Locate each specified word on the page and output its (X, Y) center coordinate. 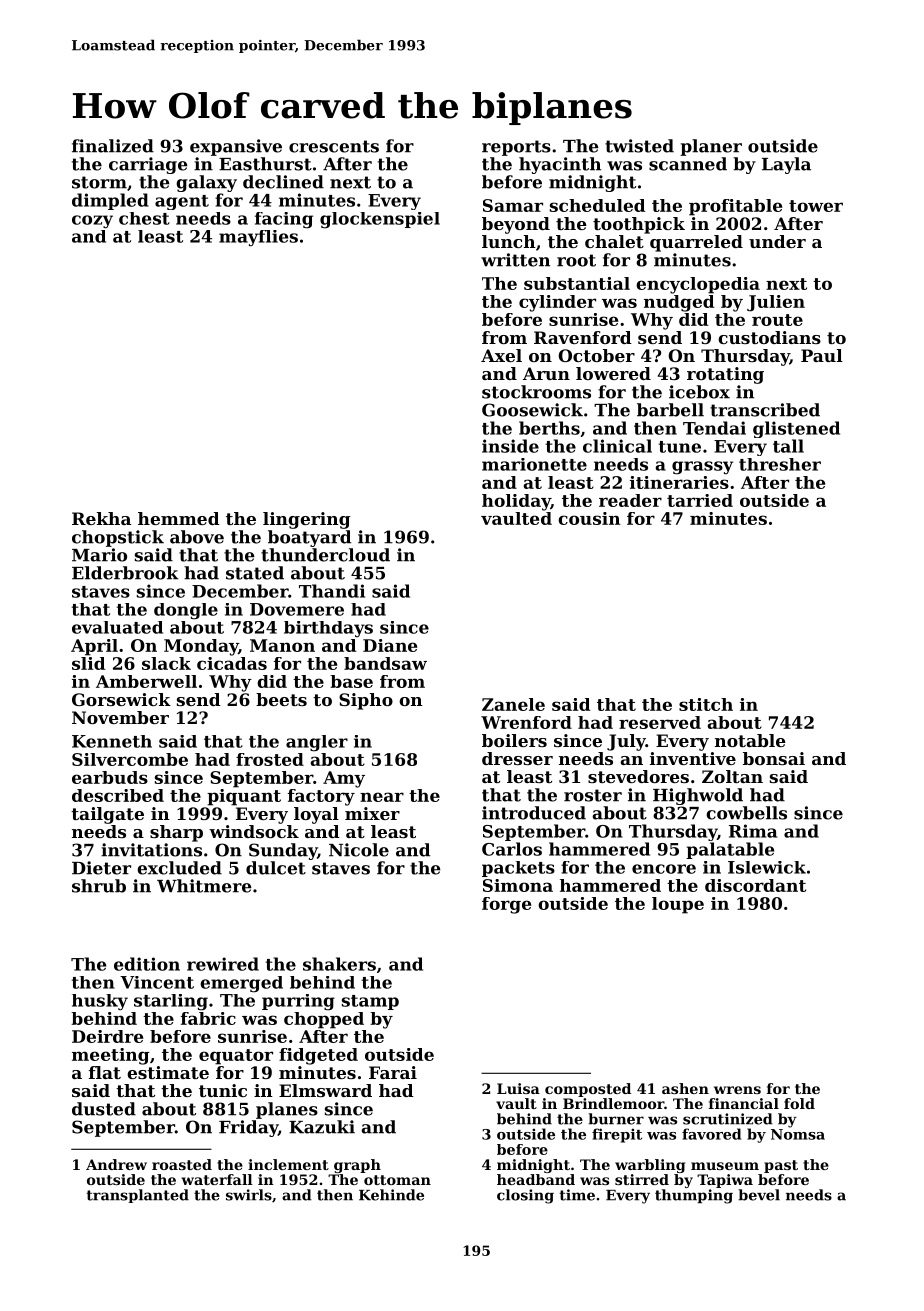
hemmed (179, 518)
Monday (201, 647)
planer (711, 147)
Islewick (767, 867)
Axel (501, 355)
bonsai (774, 758)
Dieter (101, 868)
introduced (534, 813)
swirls (249, 1195)
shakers (339, 964)
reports (516, 148)
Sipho (366, 701)
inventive (693, 758)
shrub (99, 886)
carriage (148, 165)
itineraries (679, 482)
